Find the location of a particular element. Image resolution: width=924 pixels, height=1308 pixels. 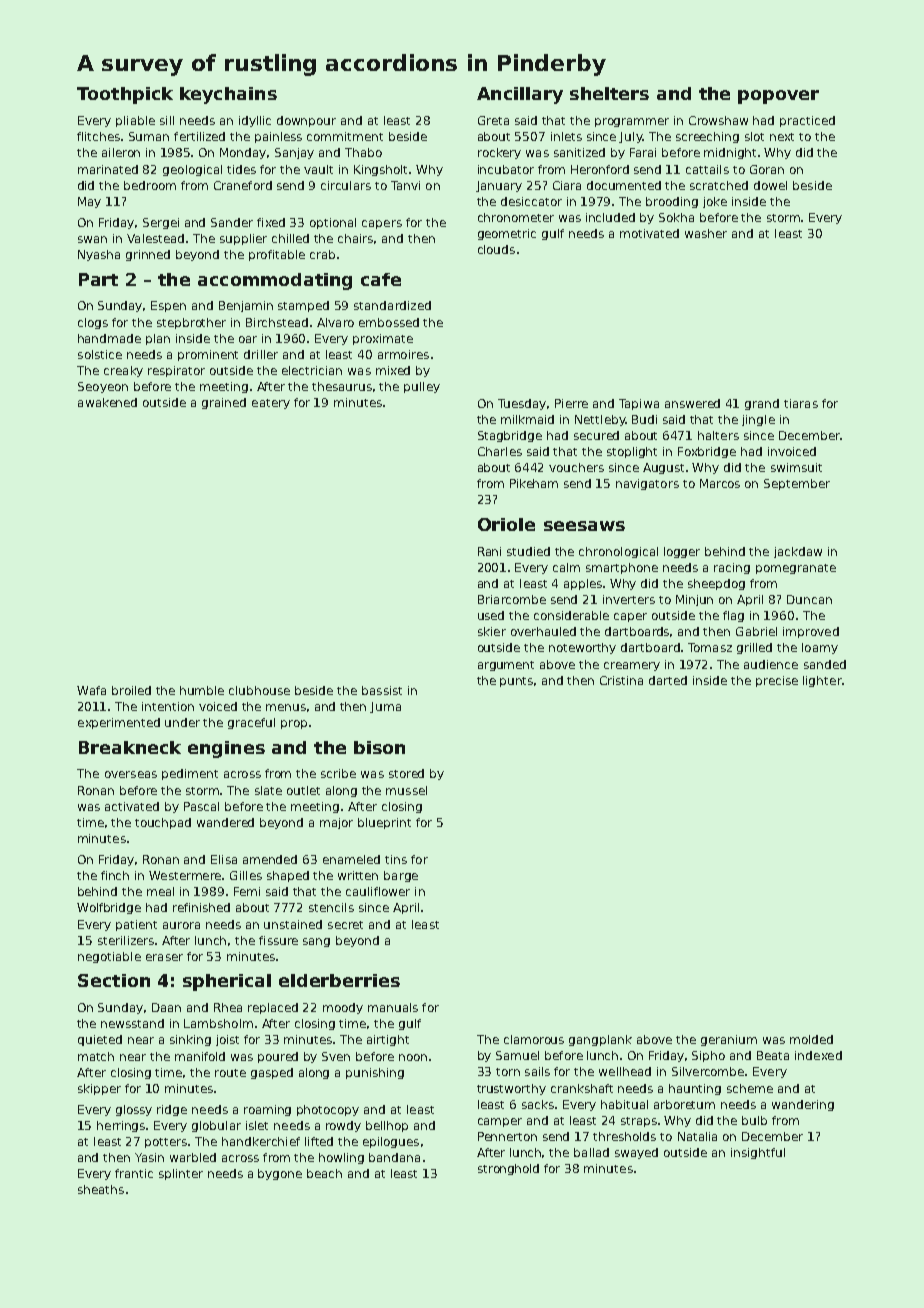

September is located at coordinates (797, 484).
